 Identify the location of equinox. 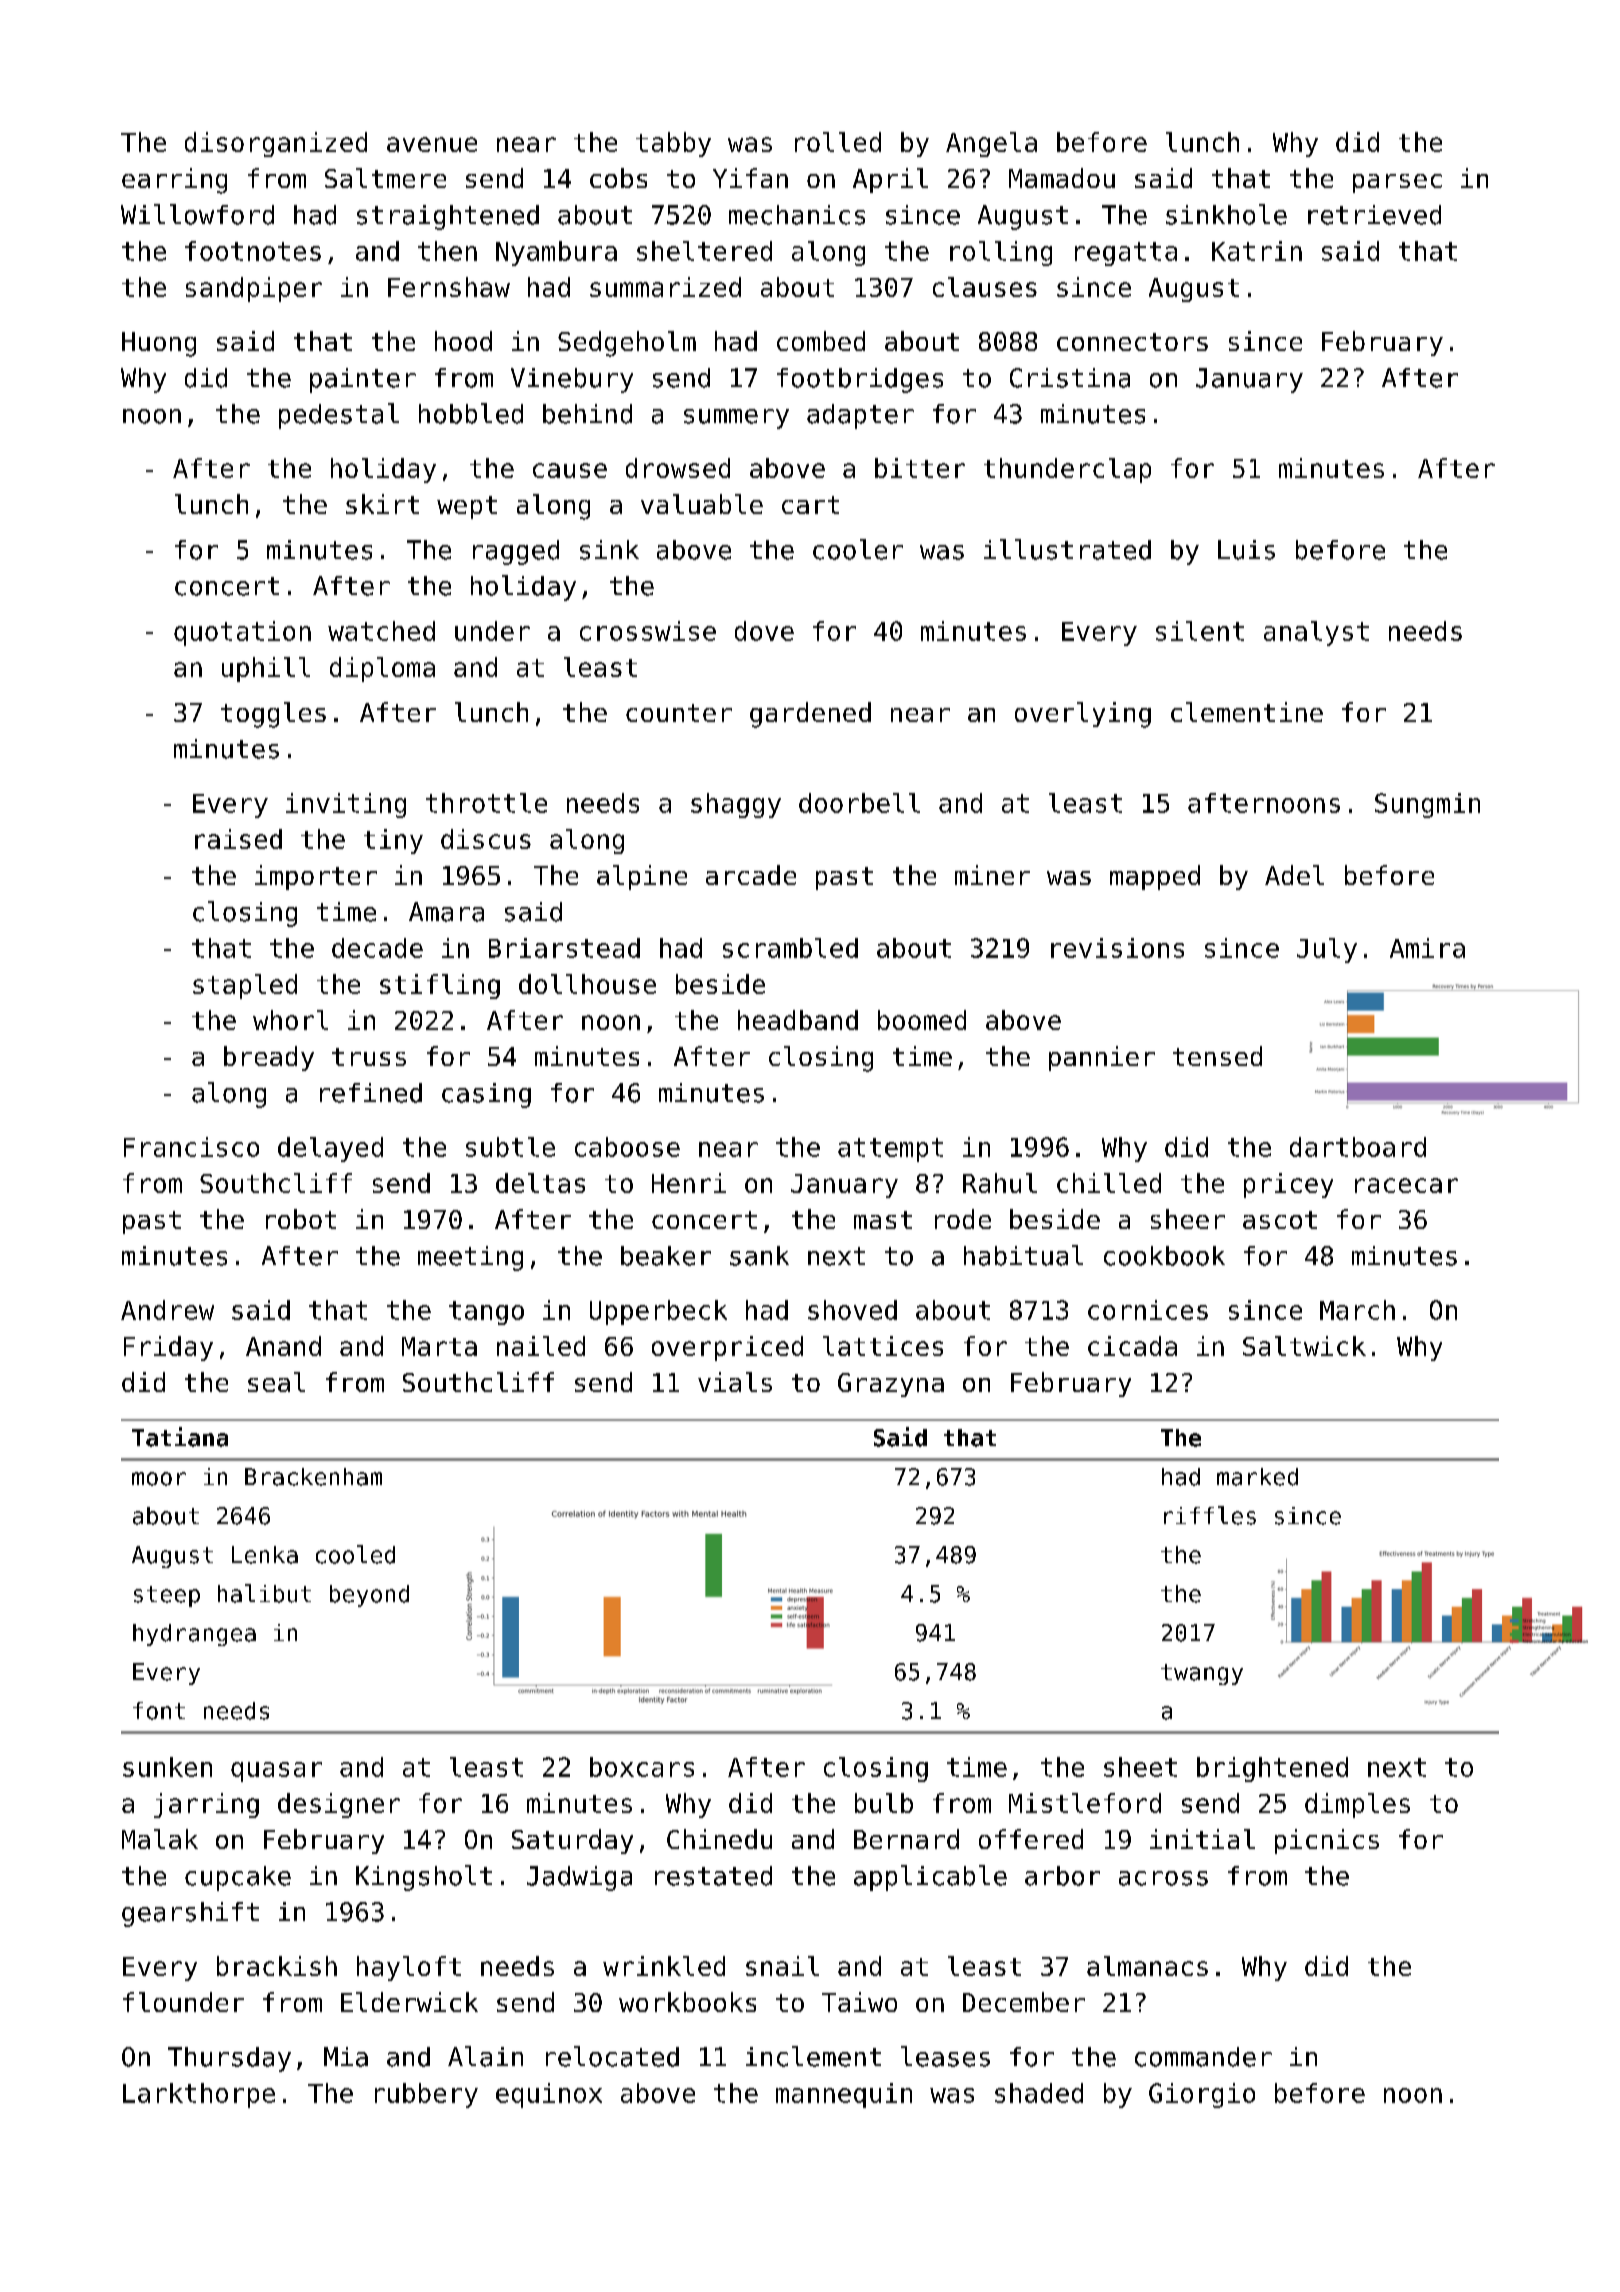
(549, 2095).
